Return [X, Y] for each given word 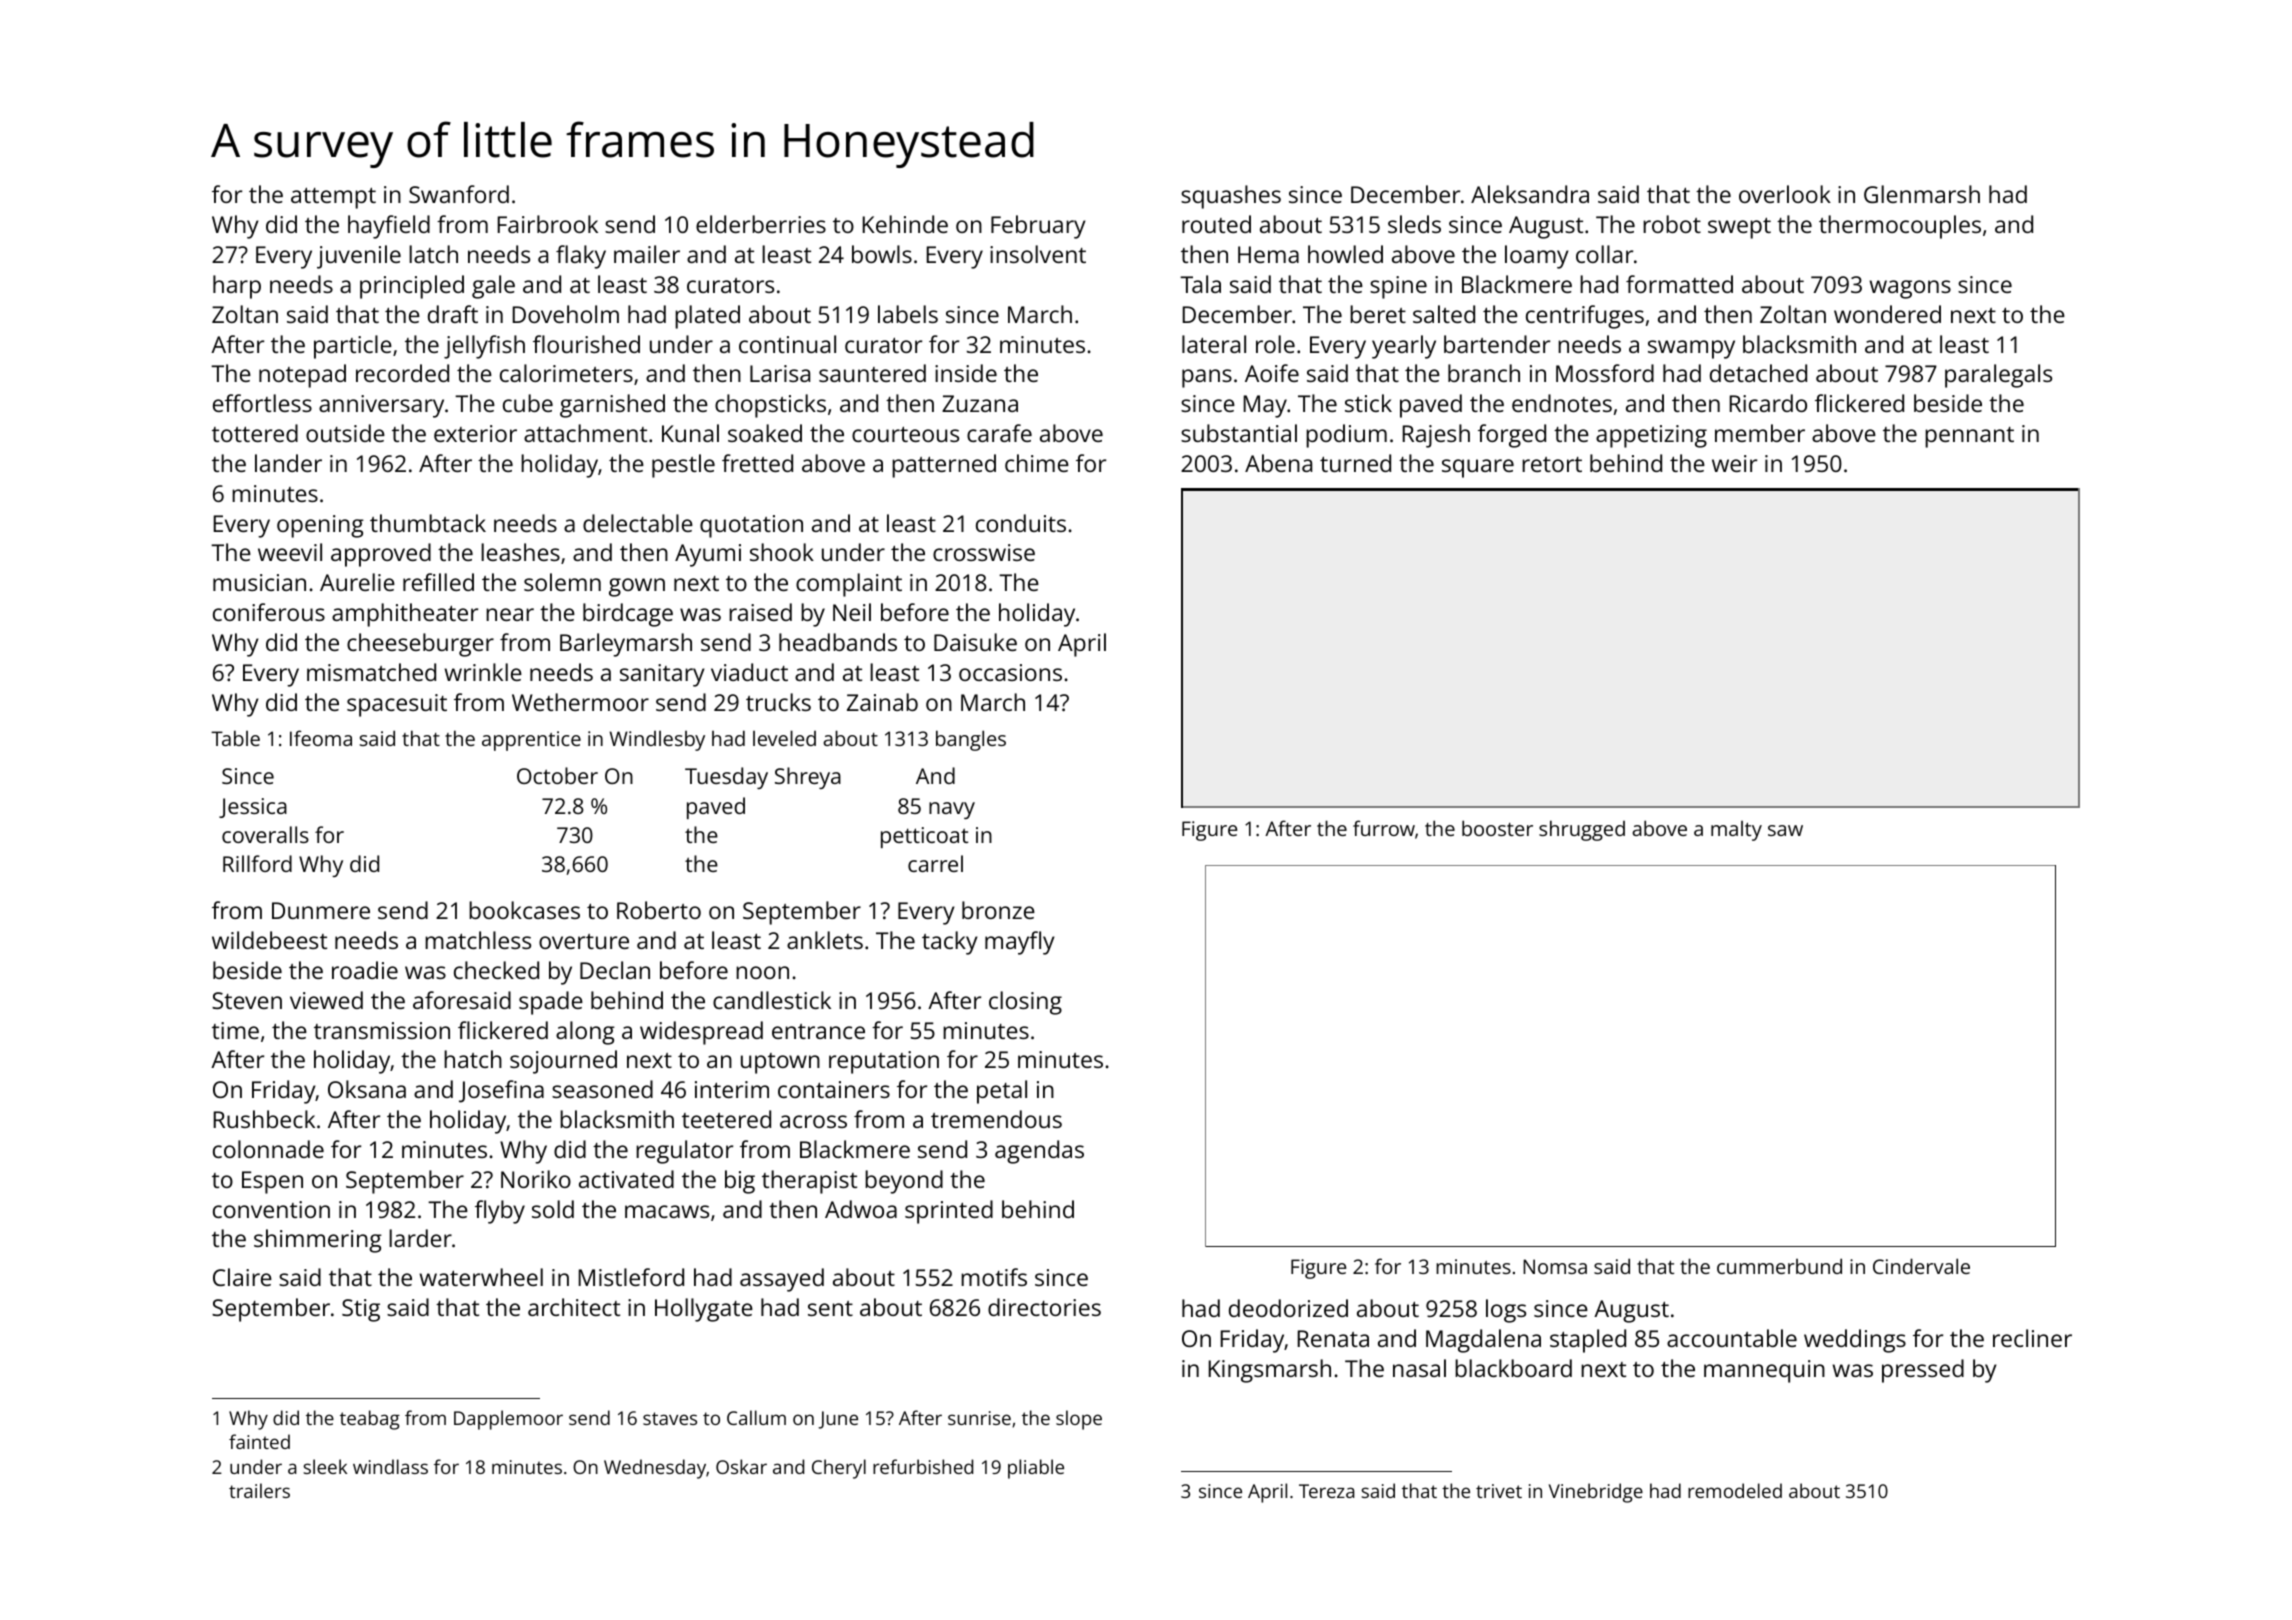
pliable [1036, 1469]
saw [1785, 830]
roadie [365, 970]
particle [353, 347]
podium [1346, 436]
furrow [1384, 828]
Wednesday [655, 1469]
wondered [1887, 314]
